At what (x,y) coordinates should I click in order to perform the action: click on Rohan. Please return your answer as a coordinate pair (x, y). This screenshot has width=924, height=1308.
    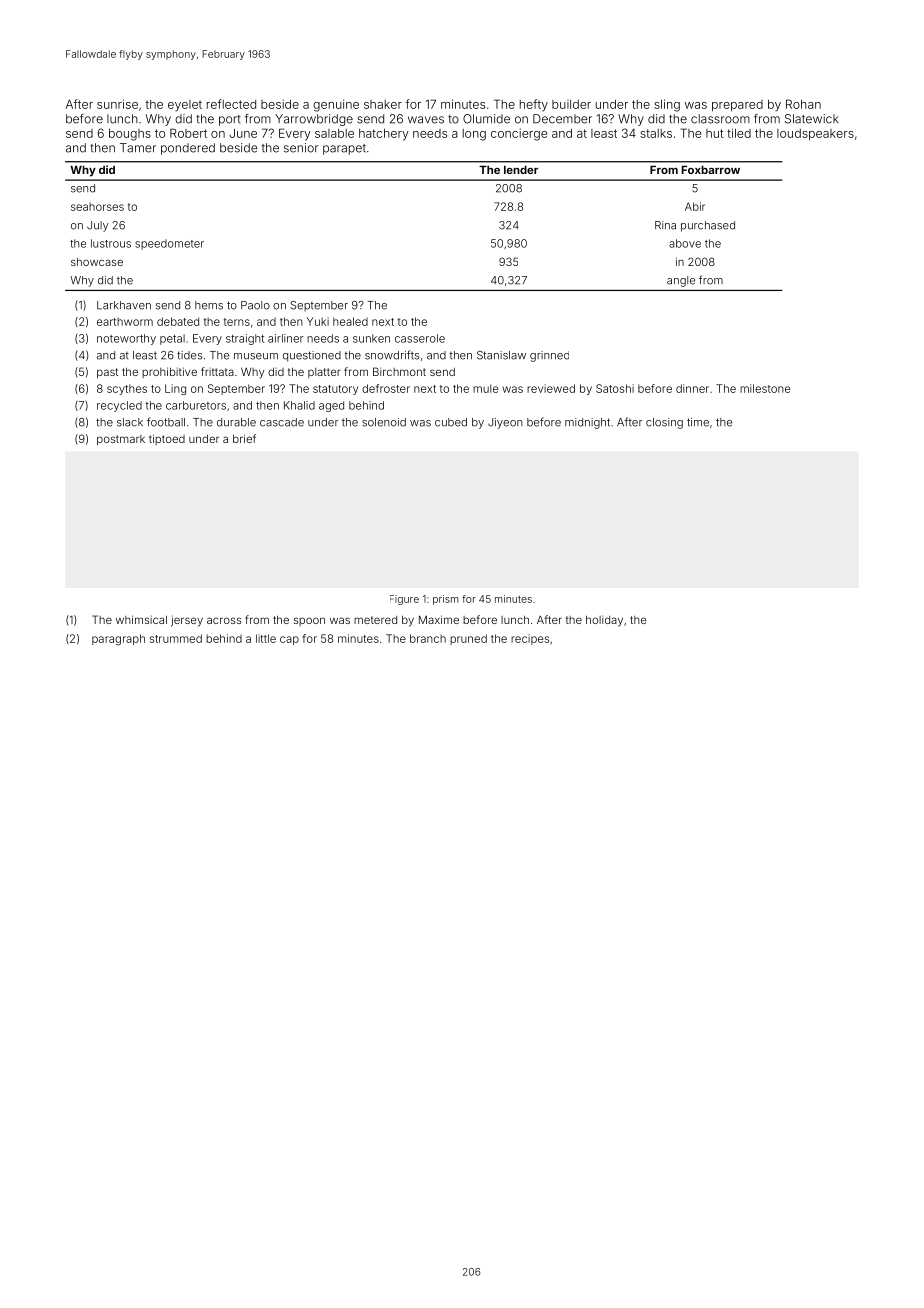
    Looking at the image, I should click on (803, 104).
